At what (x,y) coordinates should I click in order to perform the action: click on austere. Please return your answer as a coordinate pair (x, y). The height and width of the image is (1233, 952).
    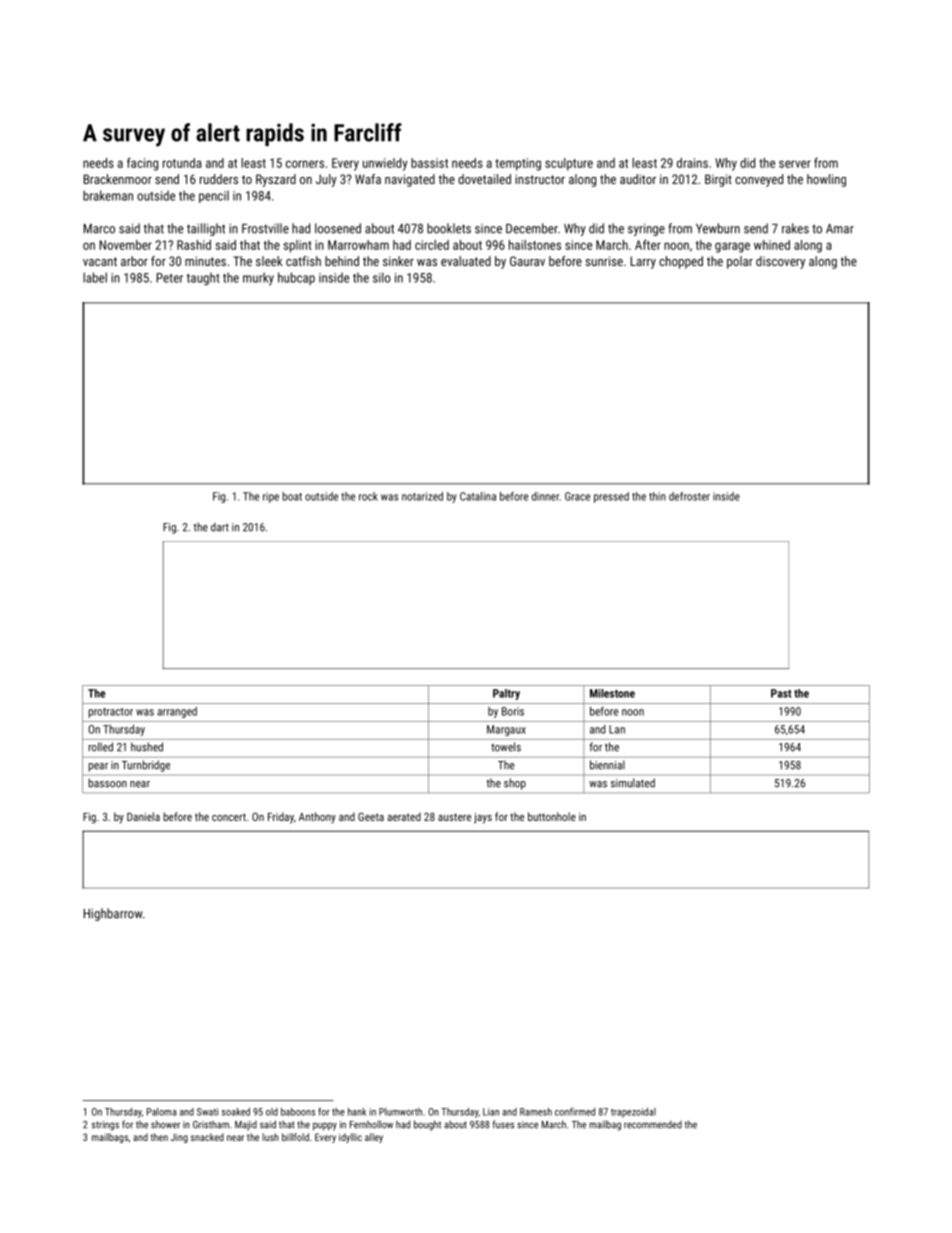
    Looking at the image, I should click on (454, 817).
